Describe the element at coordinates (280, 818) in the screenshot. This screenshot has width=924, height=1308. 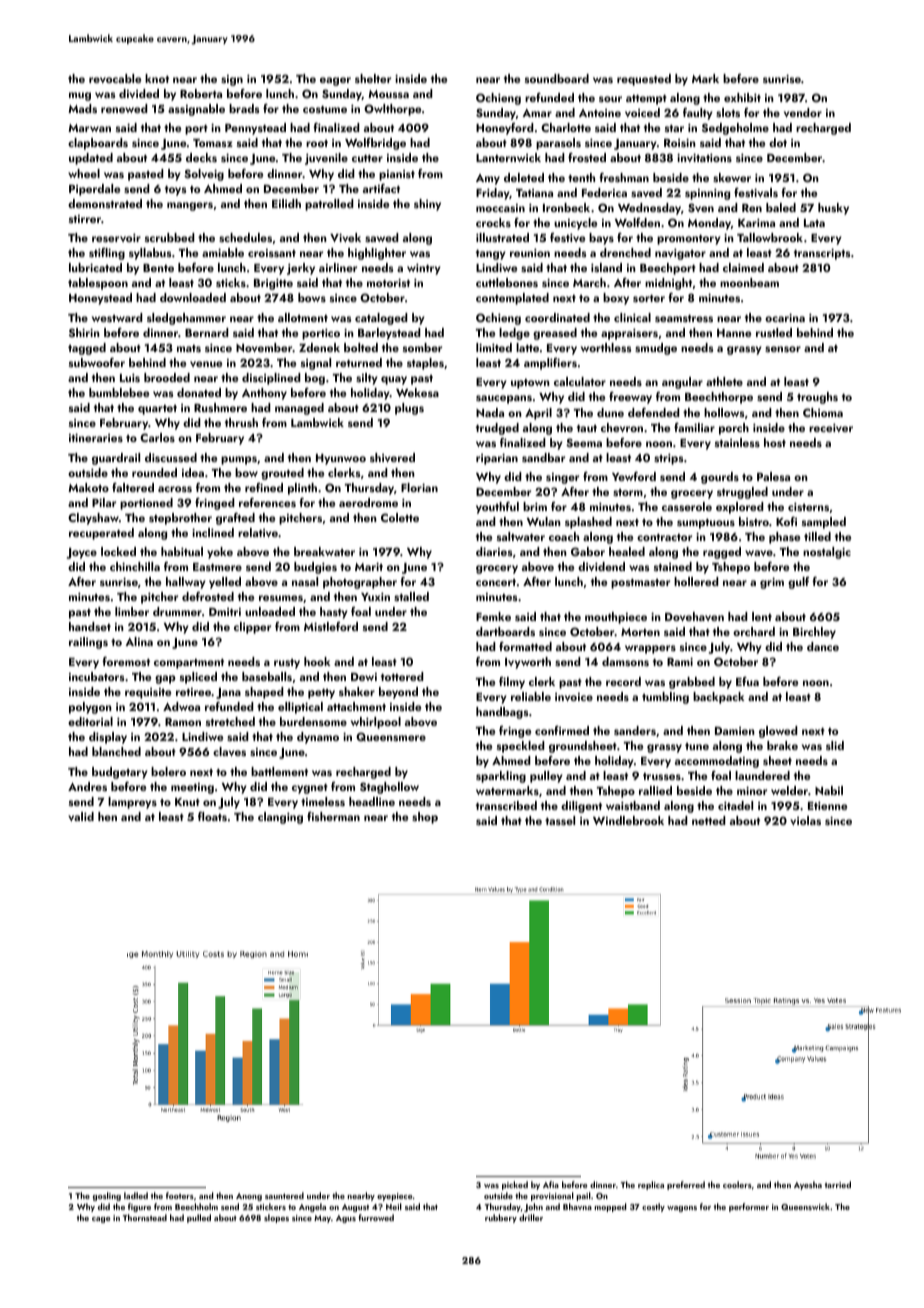
I see `clanging` at that location.
